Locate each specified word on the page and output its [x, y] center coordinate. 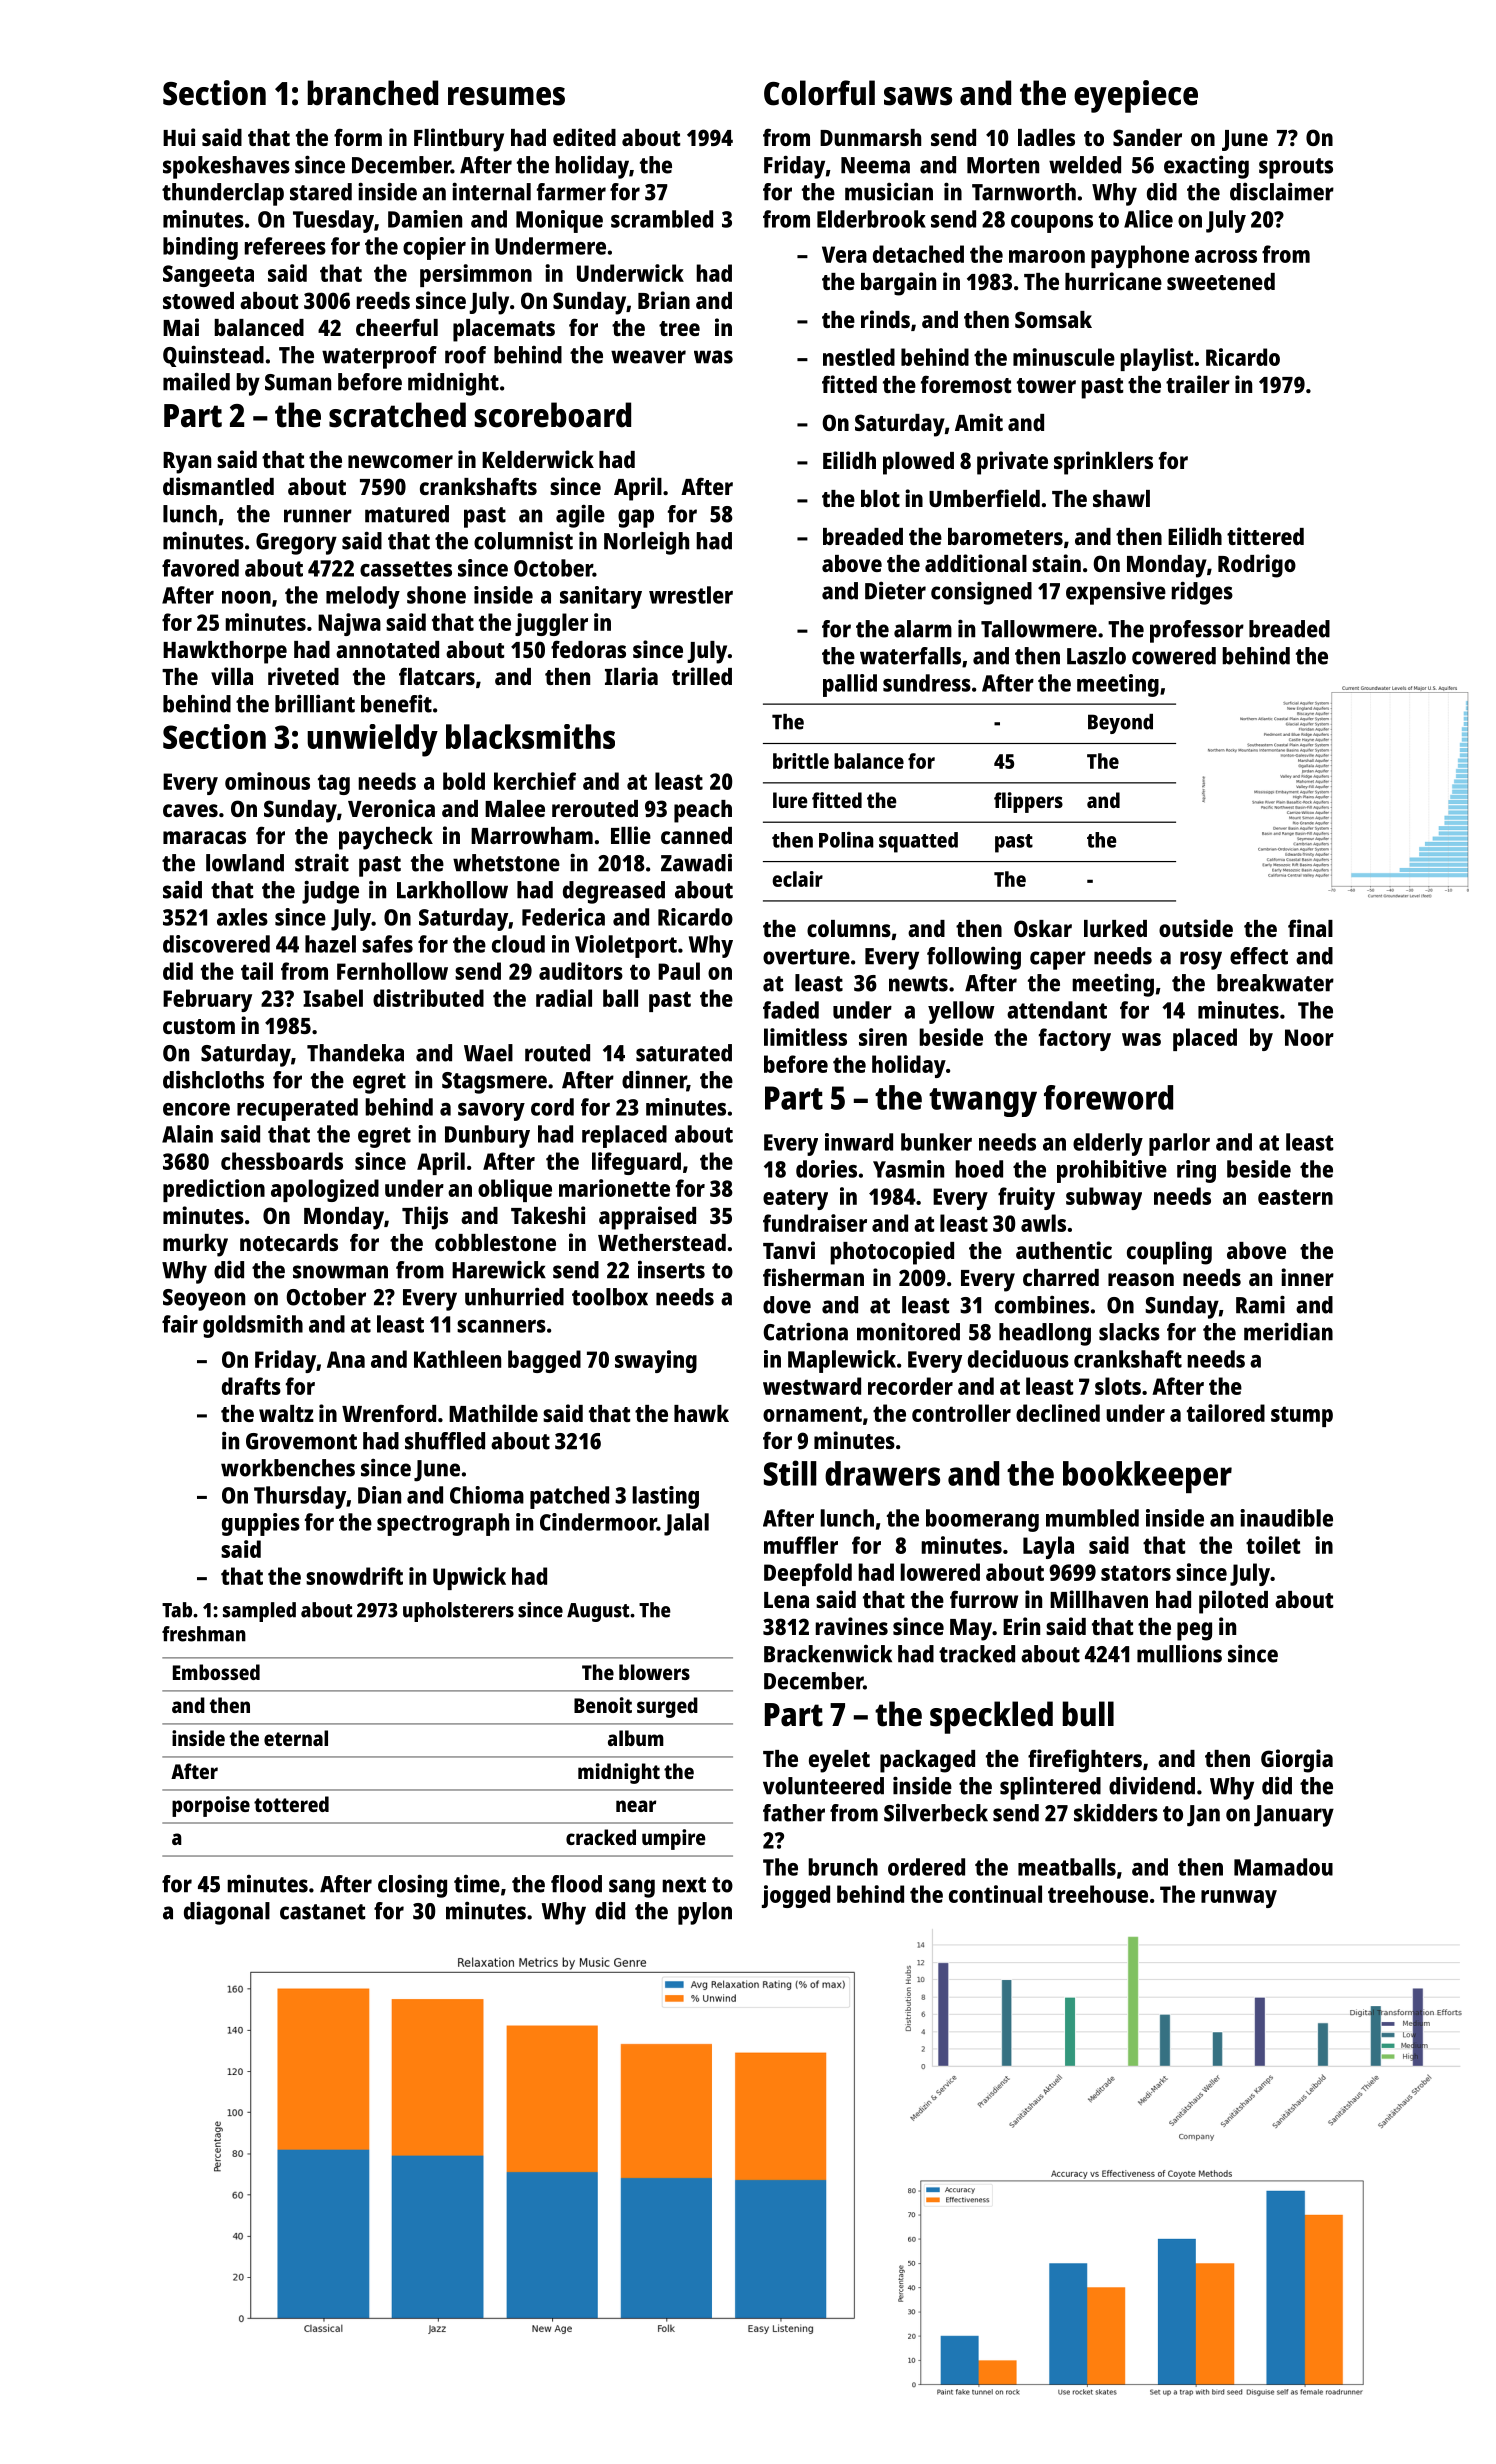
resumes [506, 96]
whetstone [506, 863]
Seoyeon [204, 1300]
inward [859, 1142]
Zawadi [696, 863]
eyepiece [1136, 96]
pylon [705, 1913]
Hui [179, 137]
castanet [322, 1912]
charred [1061, 1277]
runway [1239, 1899]
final [1310, 928]
